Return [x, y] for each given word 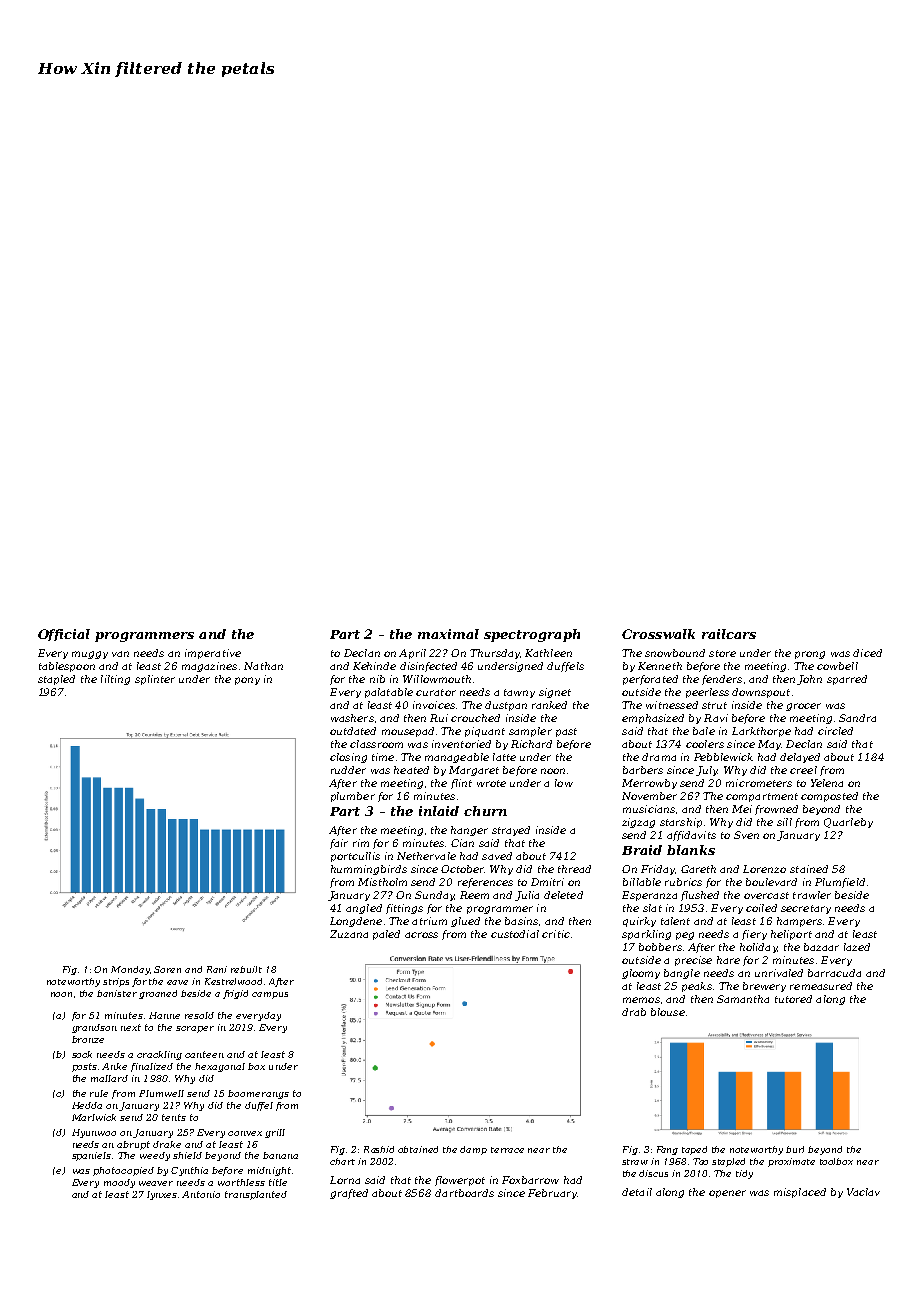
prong [810, 655]
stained [809, 869]
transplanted [256, 1195]
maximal [448, 634]
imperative [213, 654]
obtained [418, 1149]
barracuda [834, 973]
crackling [159, 1055]
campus [270, 995]
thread [574, 869]
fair [339, 844]
